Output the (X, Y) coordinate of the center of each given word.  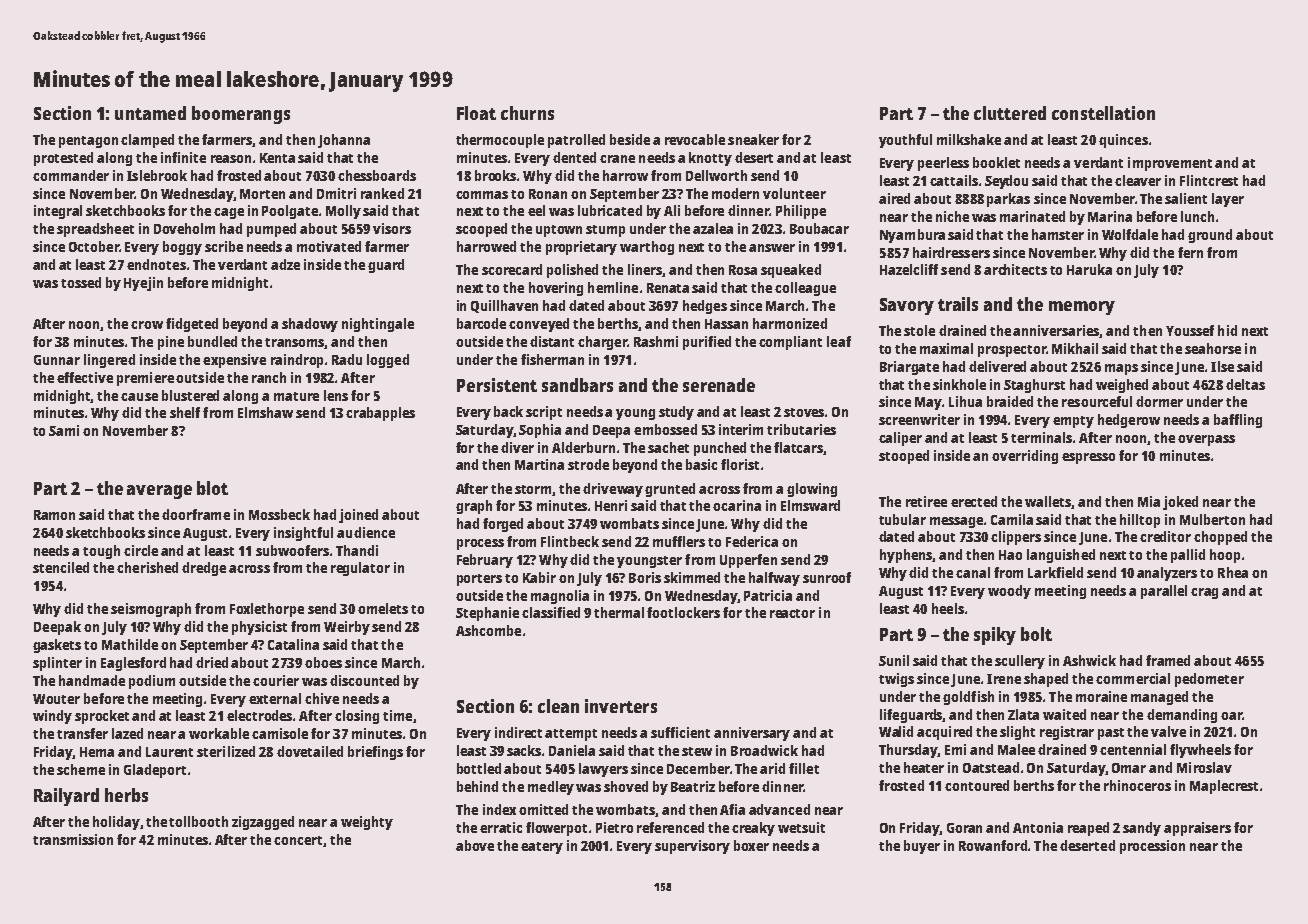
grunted (670, 490)
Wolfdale (1130, 234)
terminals (1041, 437)
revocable (695, 139)
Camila (1012, 519)
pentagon (88, 142)
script (544, 413)
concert (298, 840)
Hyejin (143, 284)
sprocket (102, 717)
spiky (995, 636)
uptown (559, 231)
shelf (185, 412)
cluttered (1010, 113)
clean (558, 706)
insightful (303, 534)
